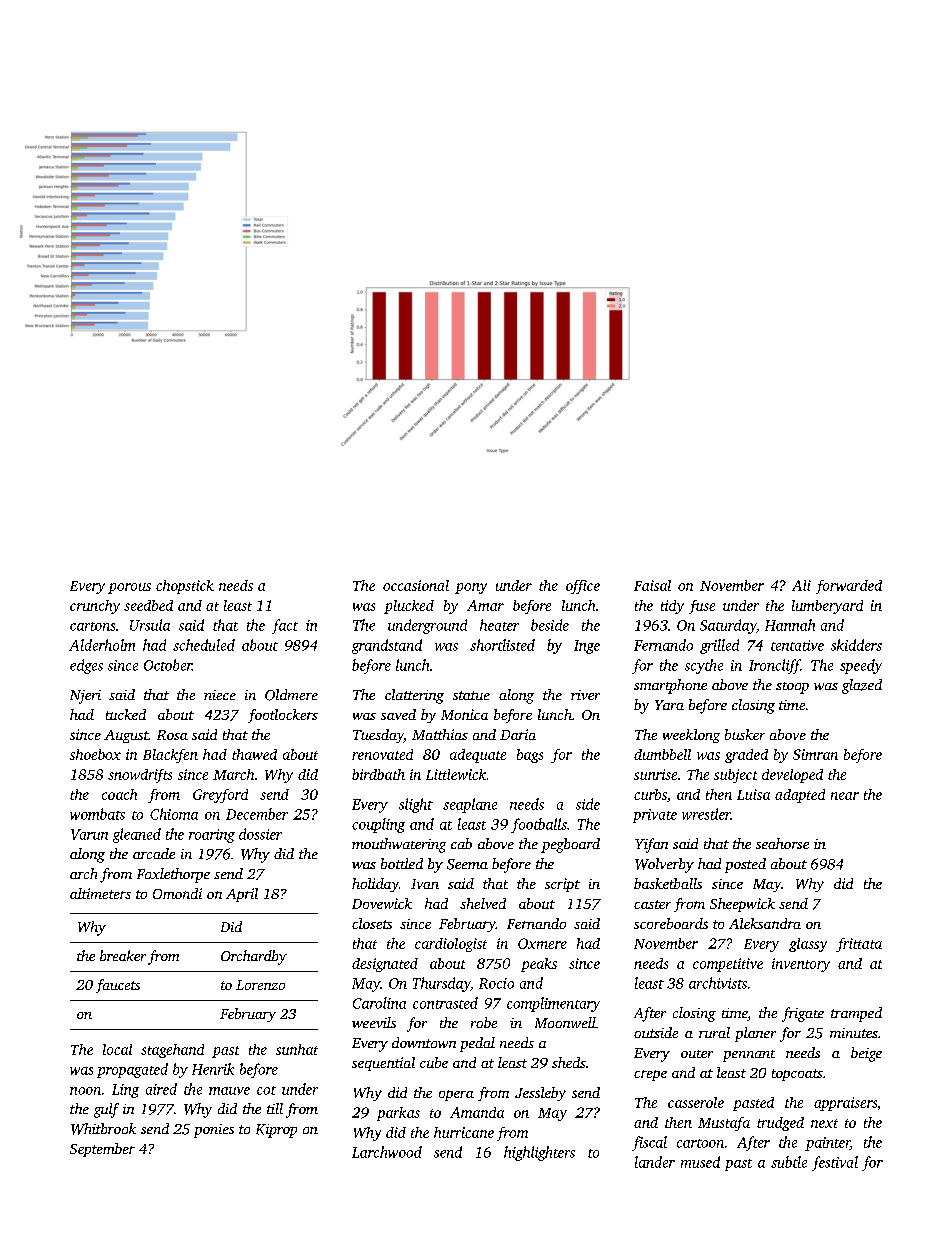  Describe the element at coordinates (539, 825) in the document. I see `footballs` at that location.
